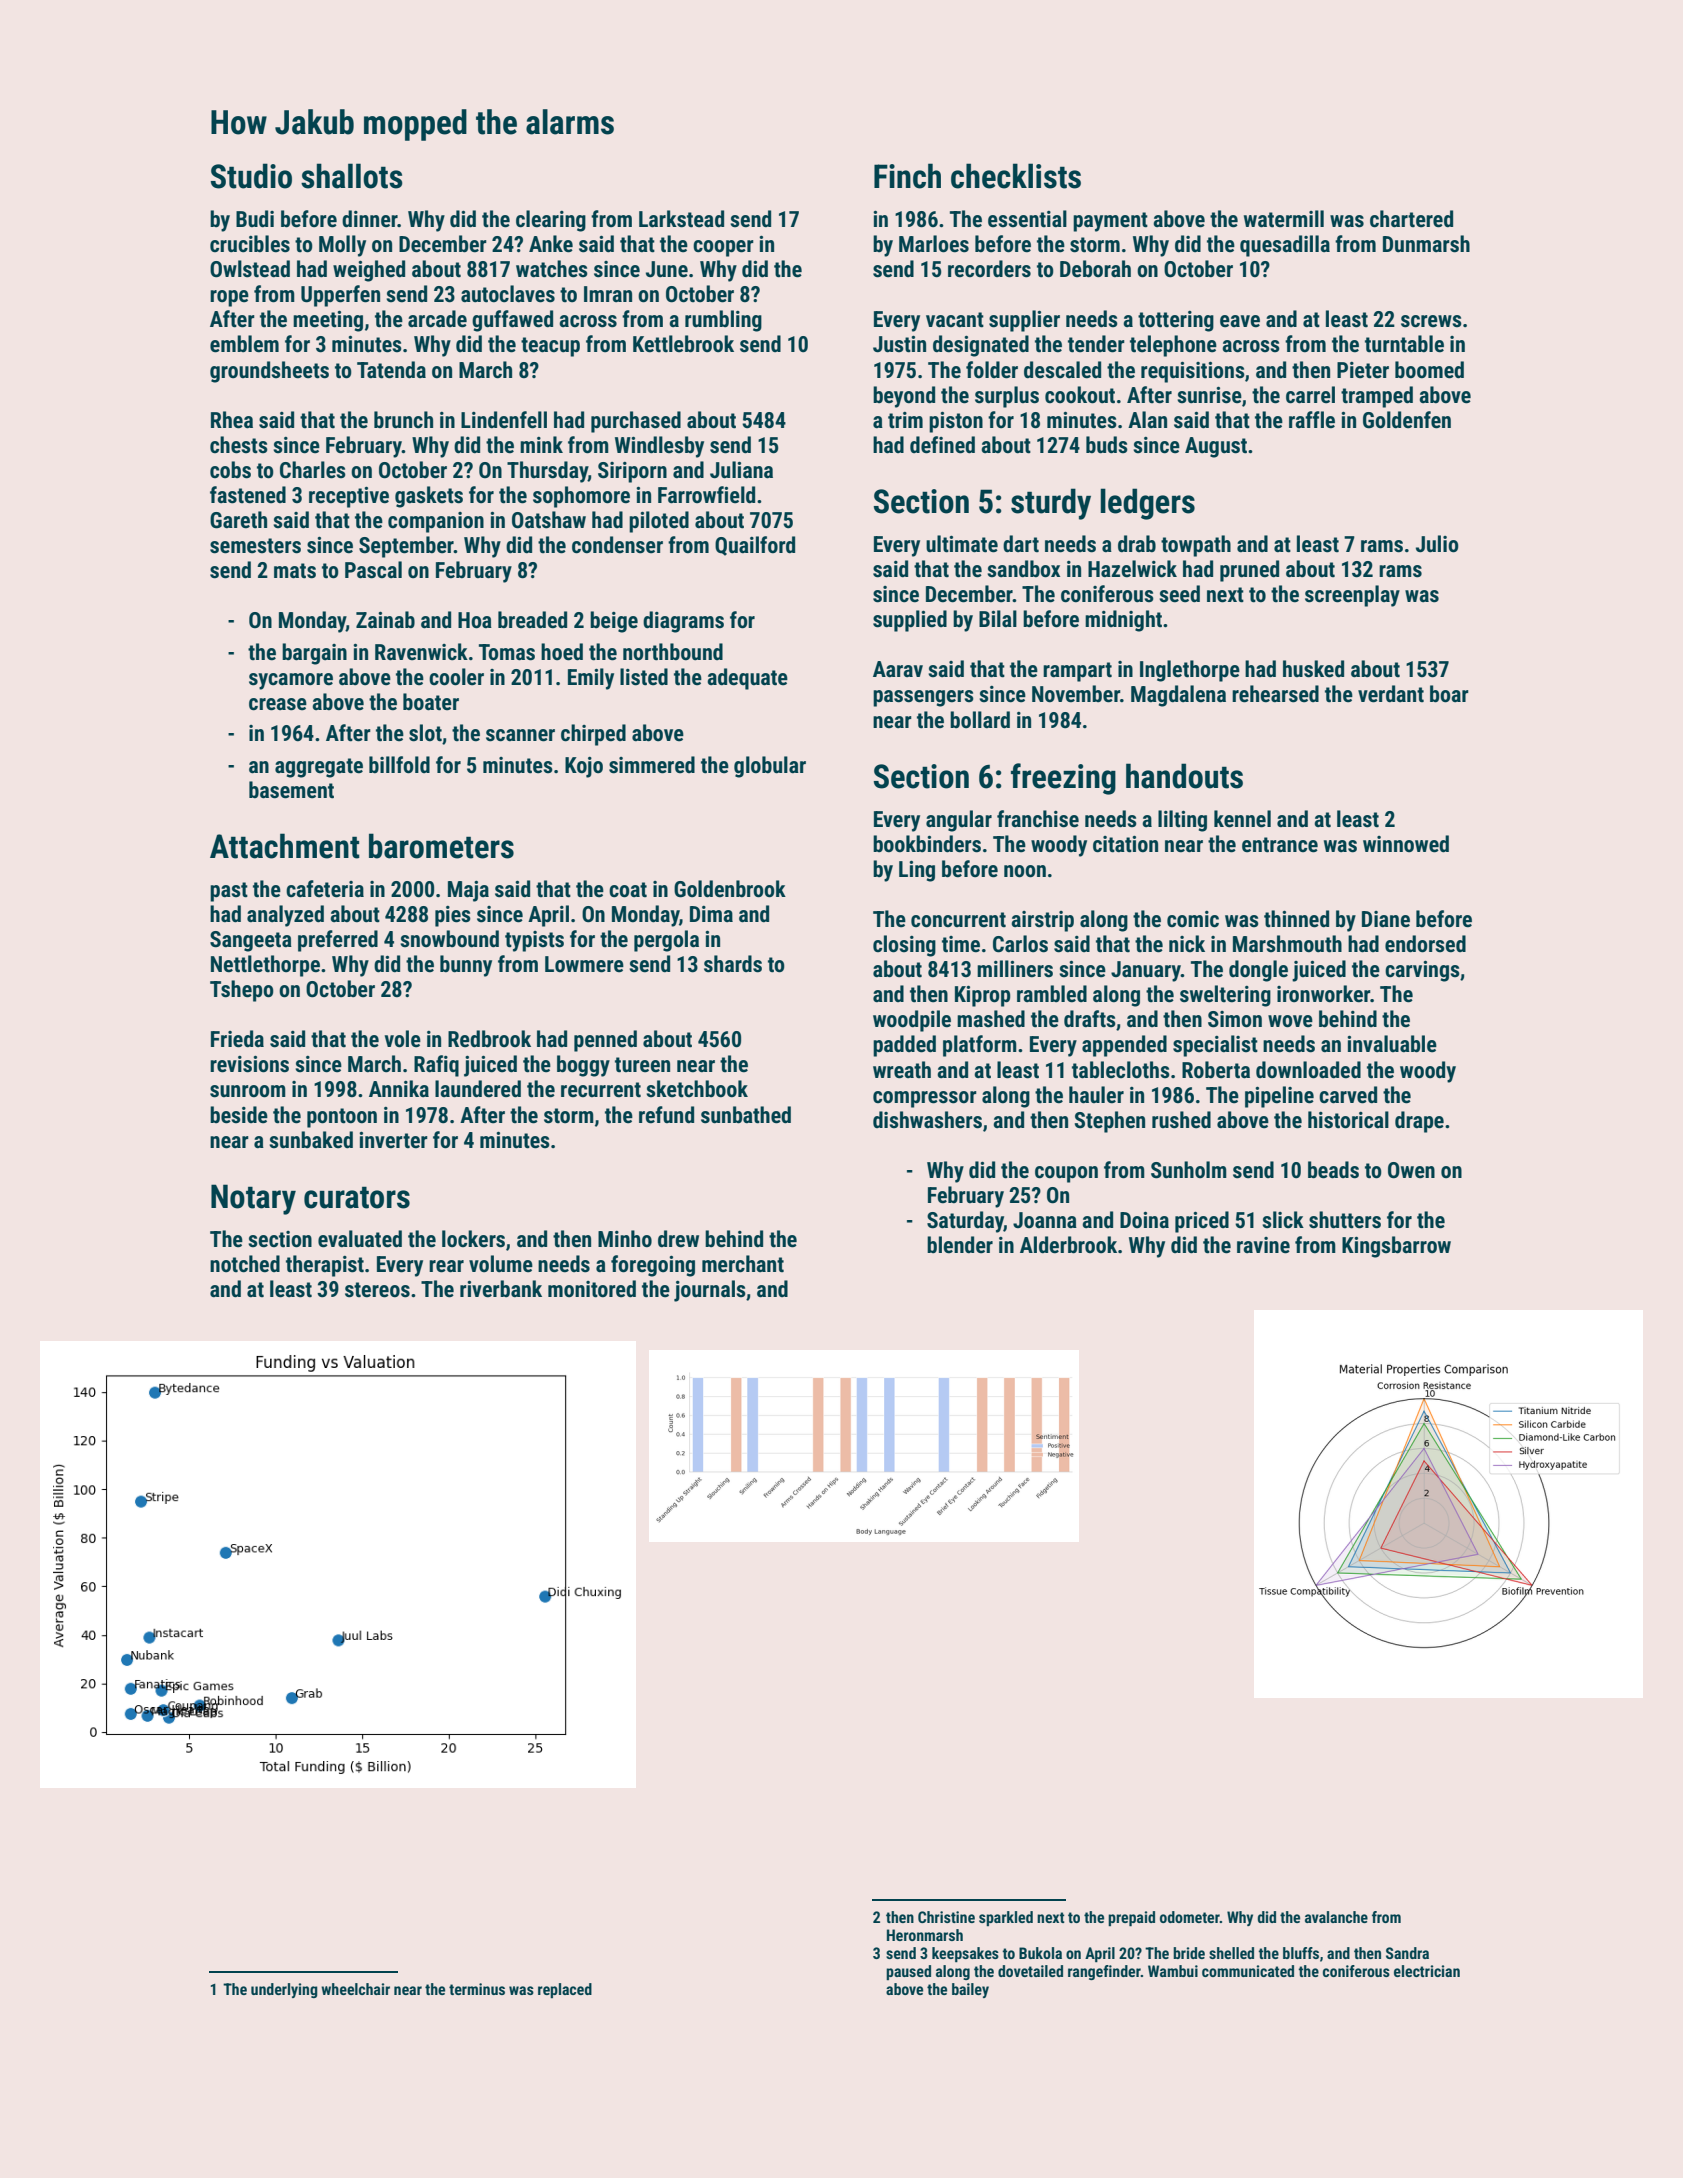 The height and width of the document is (2178, 1683). Describe the element at coordinates (998, 618) in the document. I see `Bilal` at that location.
